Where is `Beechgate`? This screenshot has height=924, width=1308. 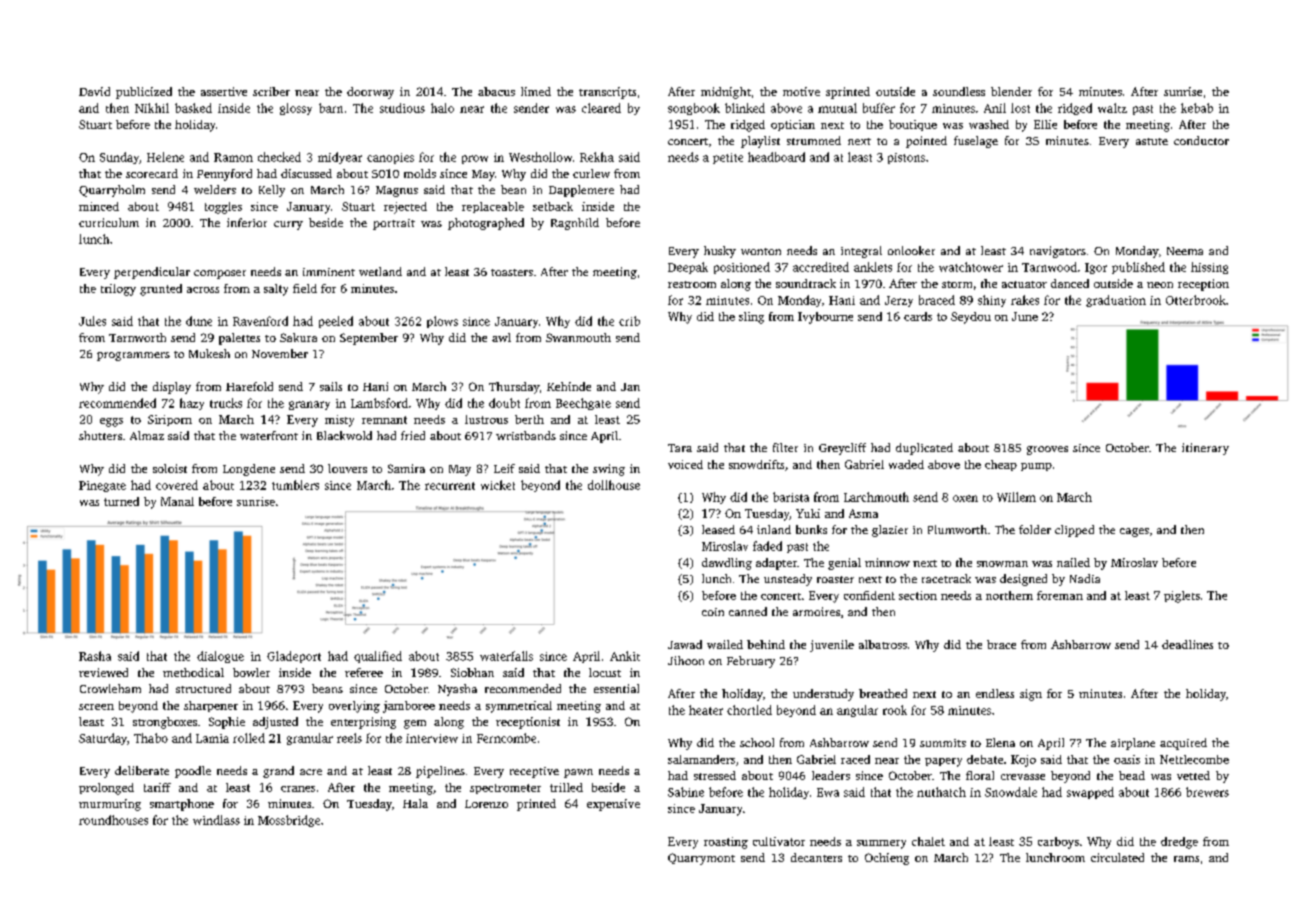
Beechgate is located at coordinates (583, 404).
